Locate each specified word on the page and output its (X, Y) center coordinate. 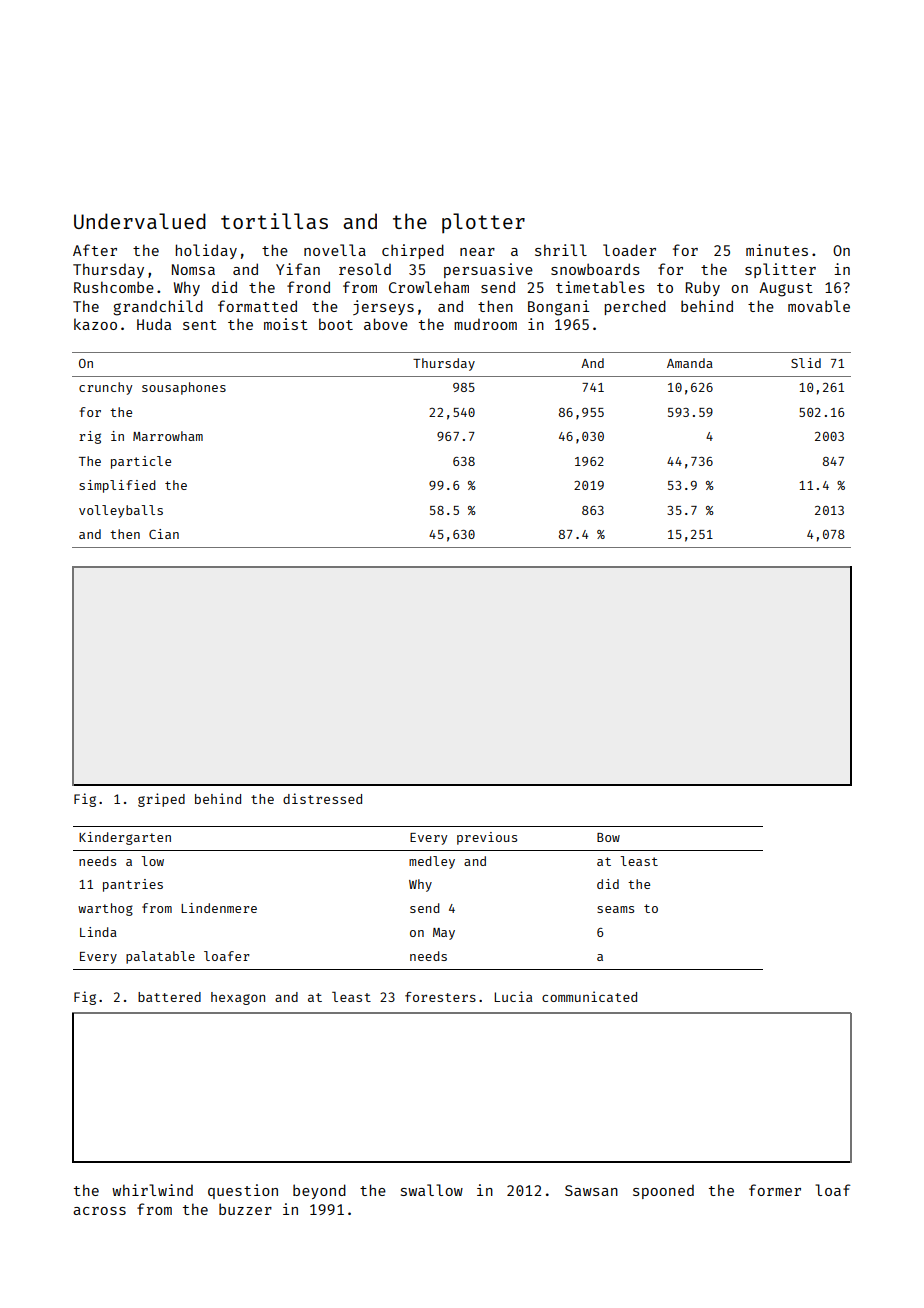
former (775, 1190)
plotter (483, 223)
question (243, 1191)
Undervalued (140, 221)
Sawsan (591, 1190)
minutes (777, 250)
